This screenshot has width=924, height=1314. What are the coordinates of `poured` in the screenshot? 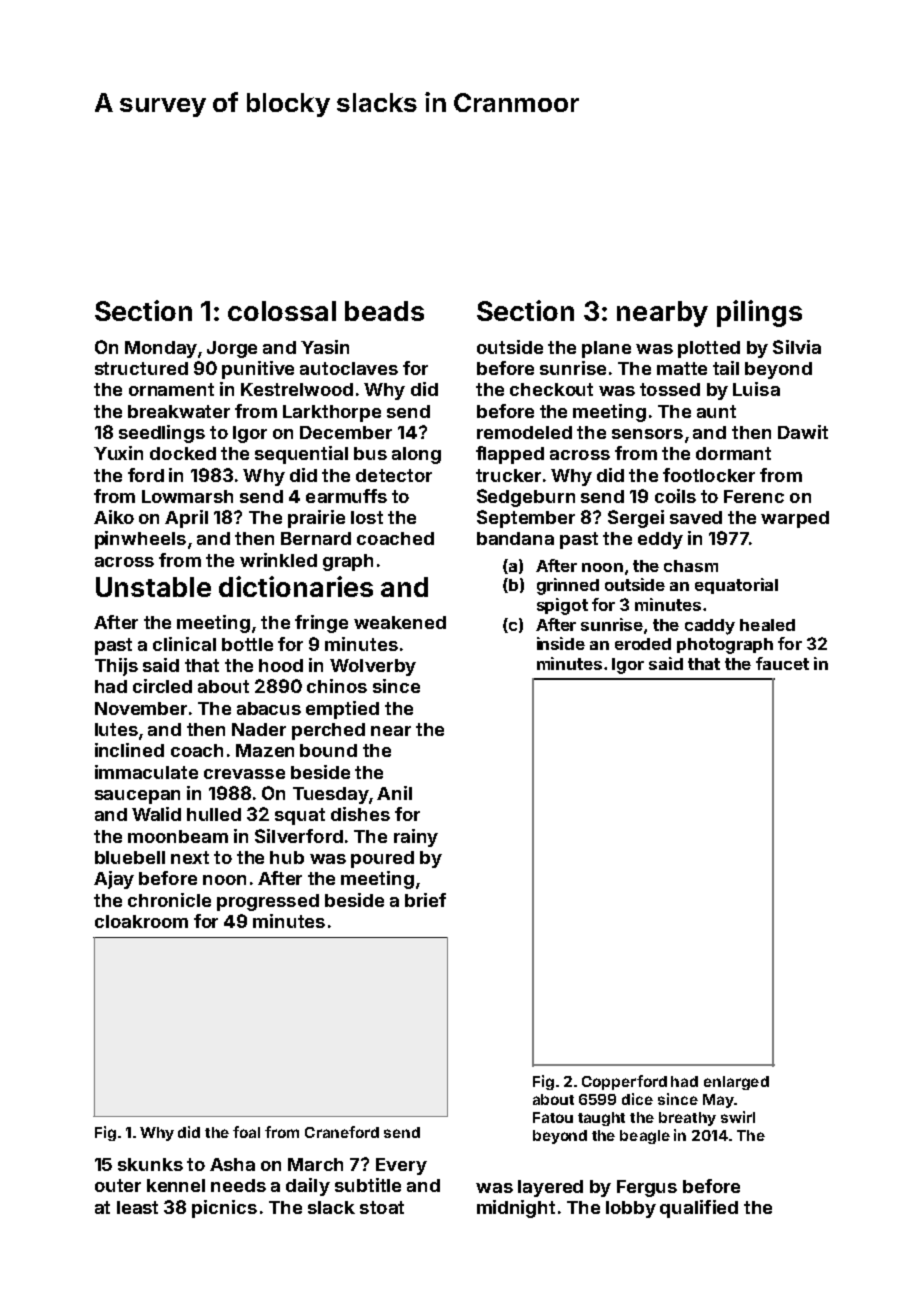 It's located at (382, 859).
